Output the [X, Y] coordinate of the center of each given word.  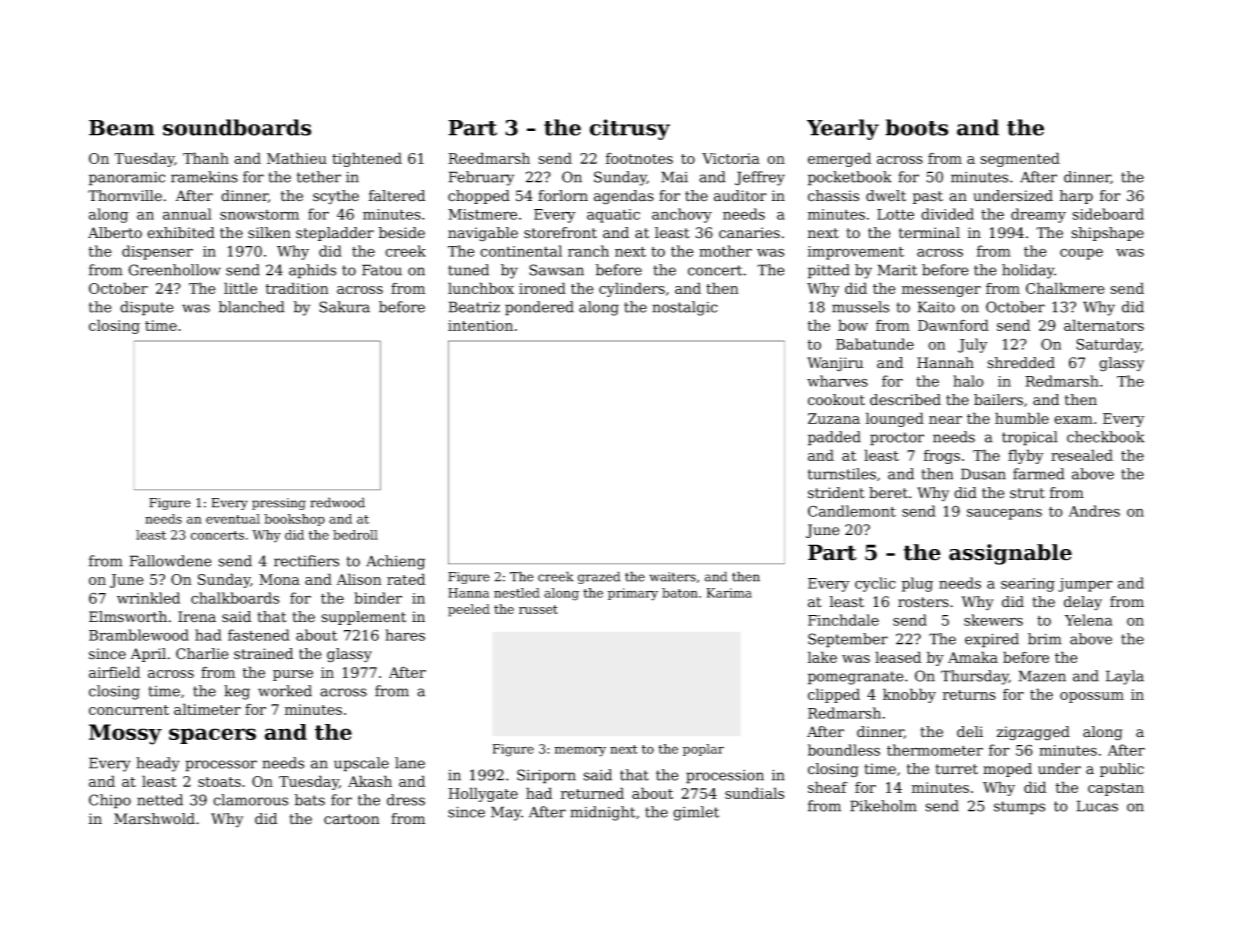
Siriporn [546, 776]
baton [680, 593]
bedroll [355, 535]
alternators [1104, 325]
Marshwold [154, 819]
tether [319, 177]
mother [725, 251]
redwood [337, 502]
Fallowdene [170, 561]
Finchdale [843, 620]
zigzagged [1033, 733]
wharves [837, 381]
